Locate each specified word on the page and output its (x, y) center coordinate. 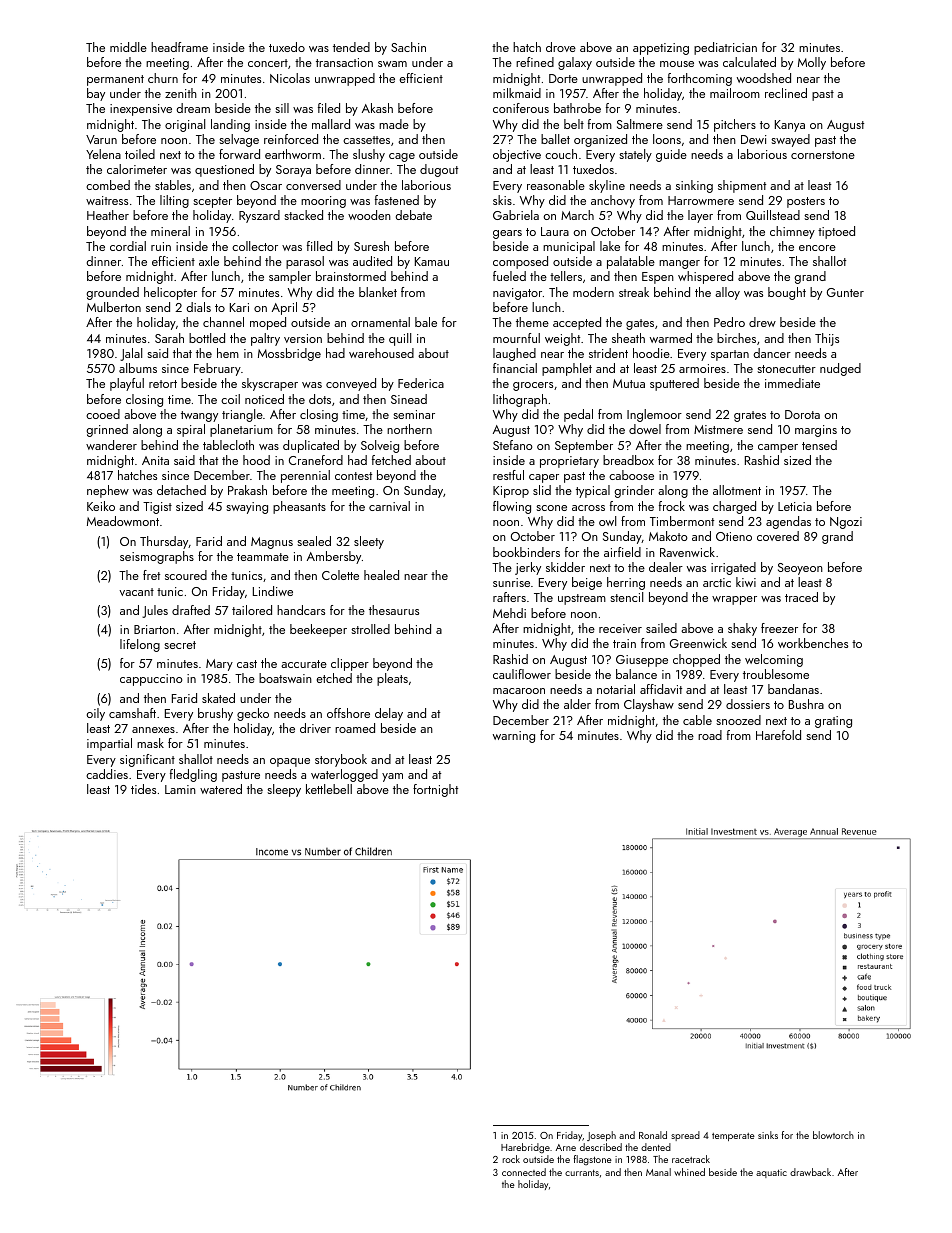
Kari (239, 307)
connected (524, 1172)
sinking (694, 186)
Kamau (432, 261)
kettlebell (329, 789)
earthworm (293, 154)
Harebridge (525, 1148)
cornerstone (823, 155)
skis (502, 200)
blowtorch (833, 1135)
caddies (107, 774)
